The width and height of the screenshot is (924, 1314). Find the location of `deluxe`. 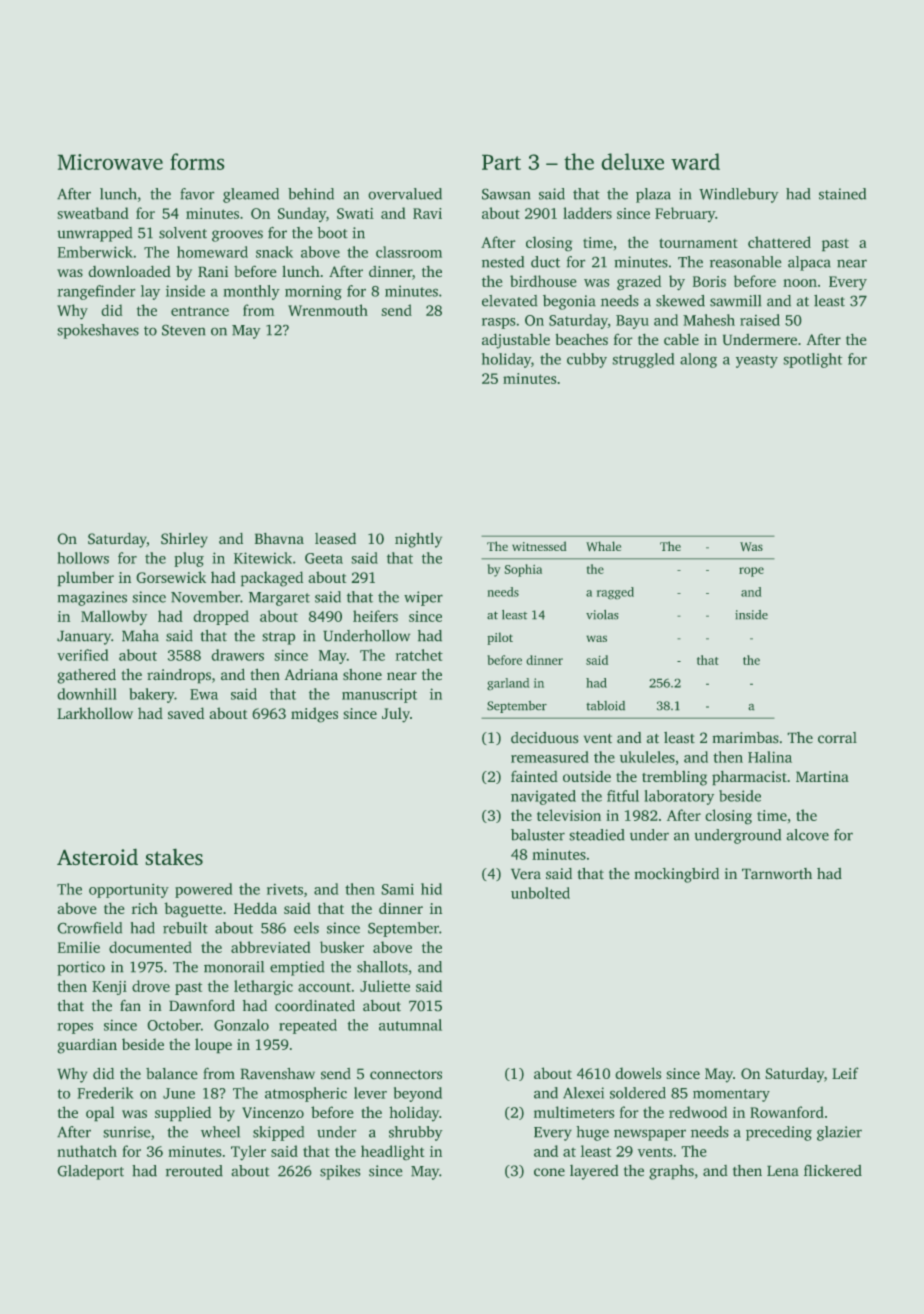

deluxe is located at coordinates (632, 161).
